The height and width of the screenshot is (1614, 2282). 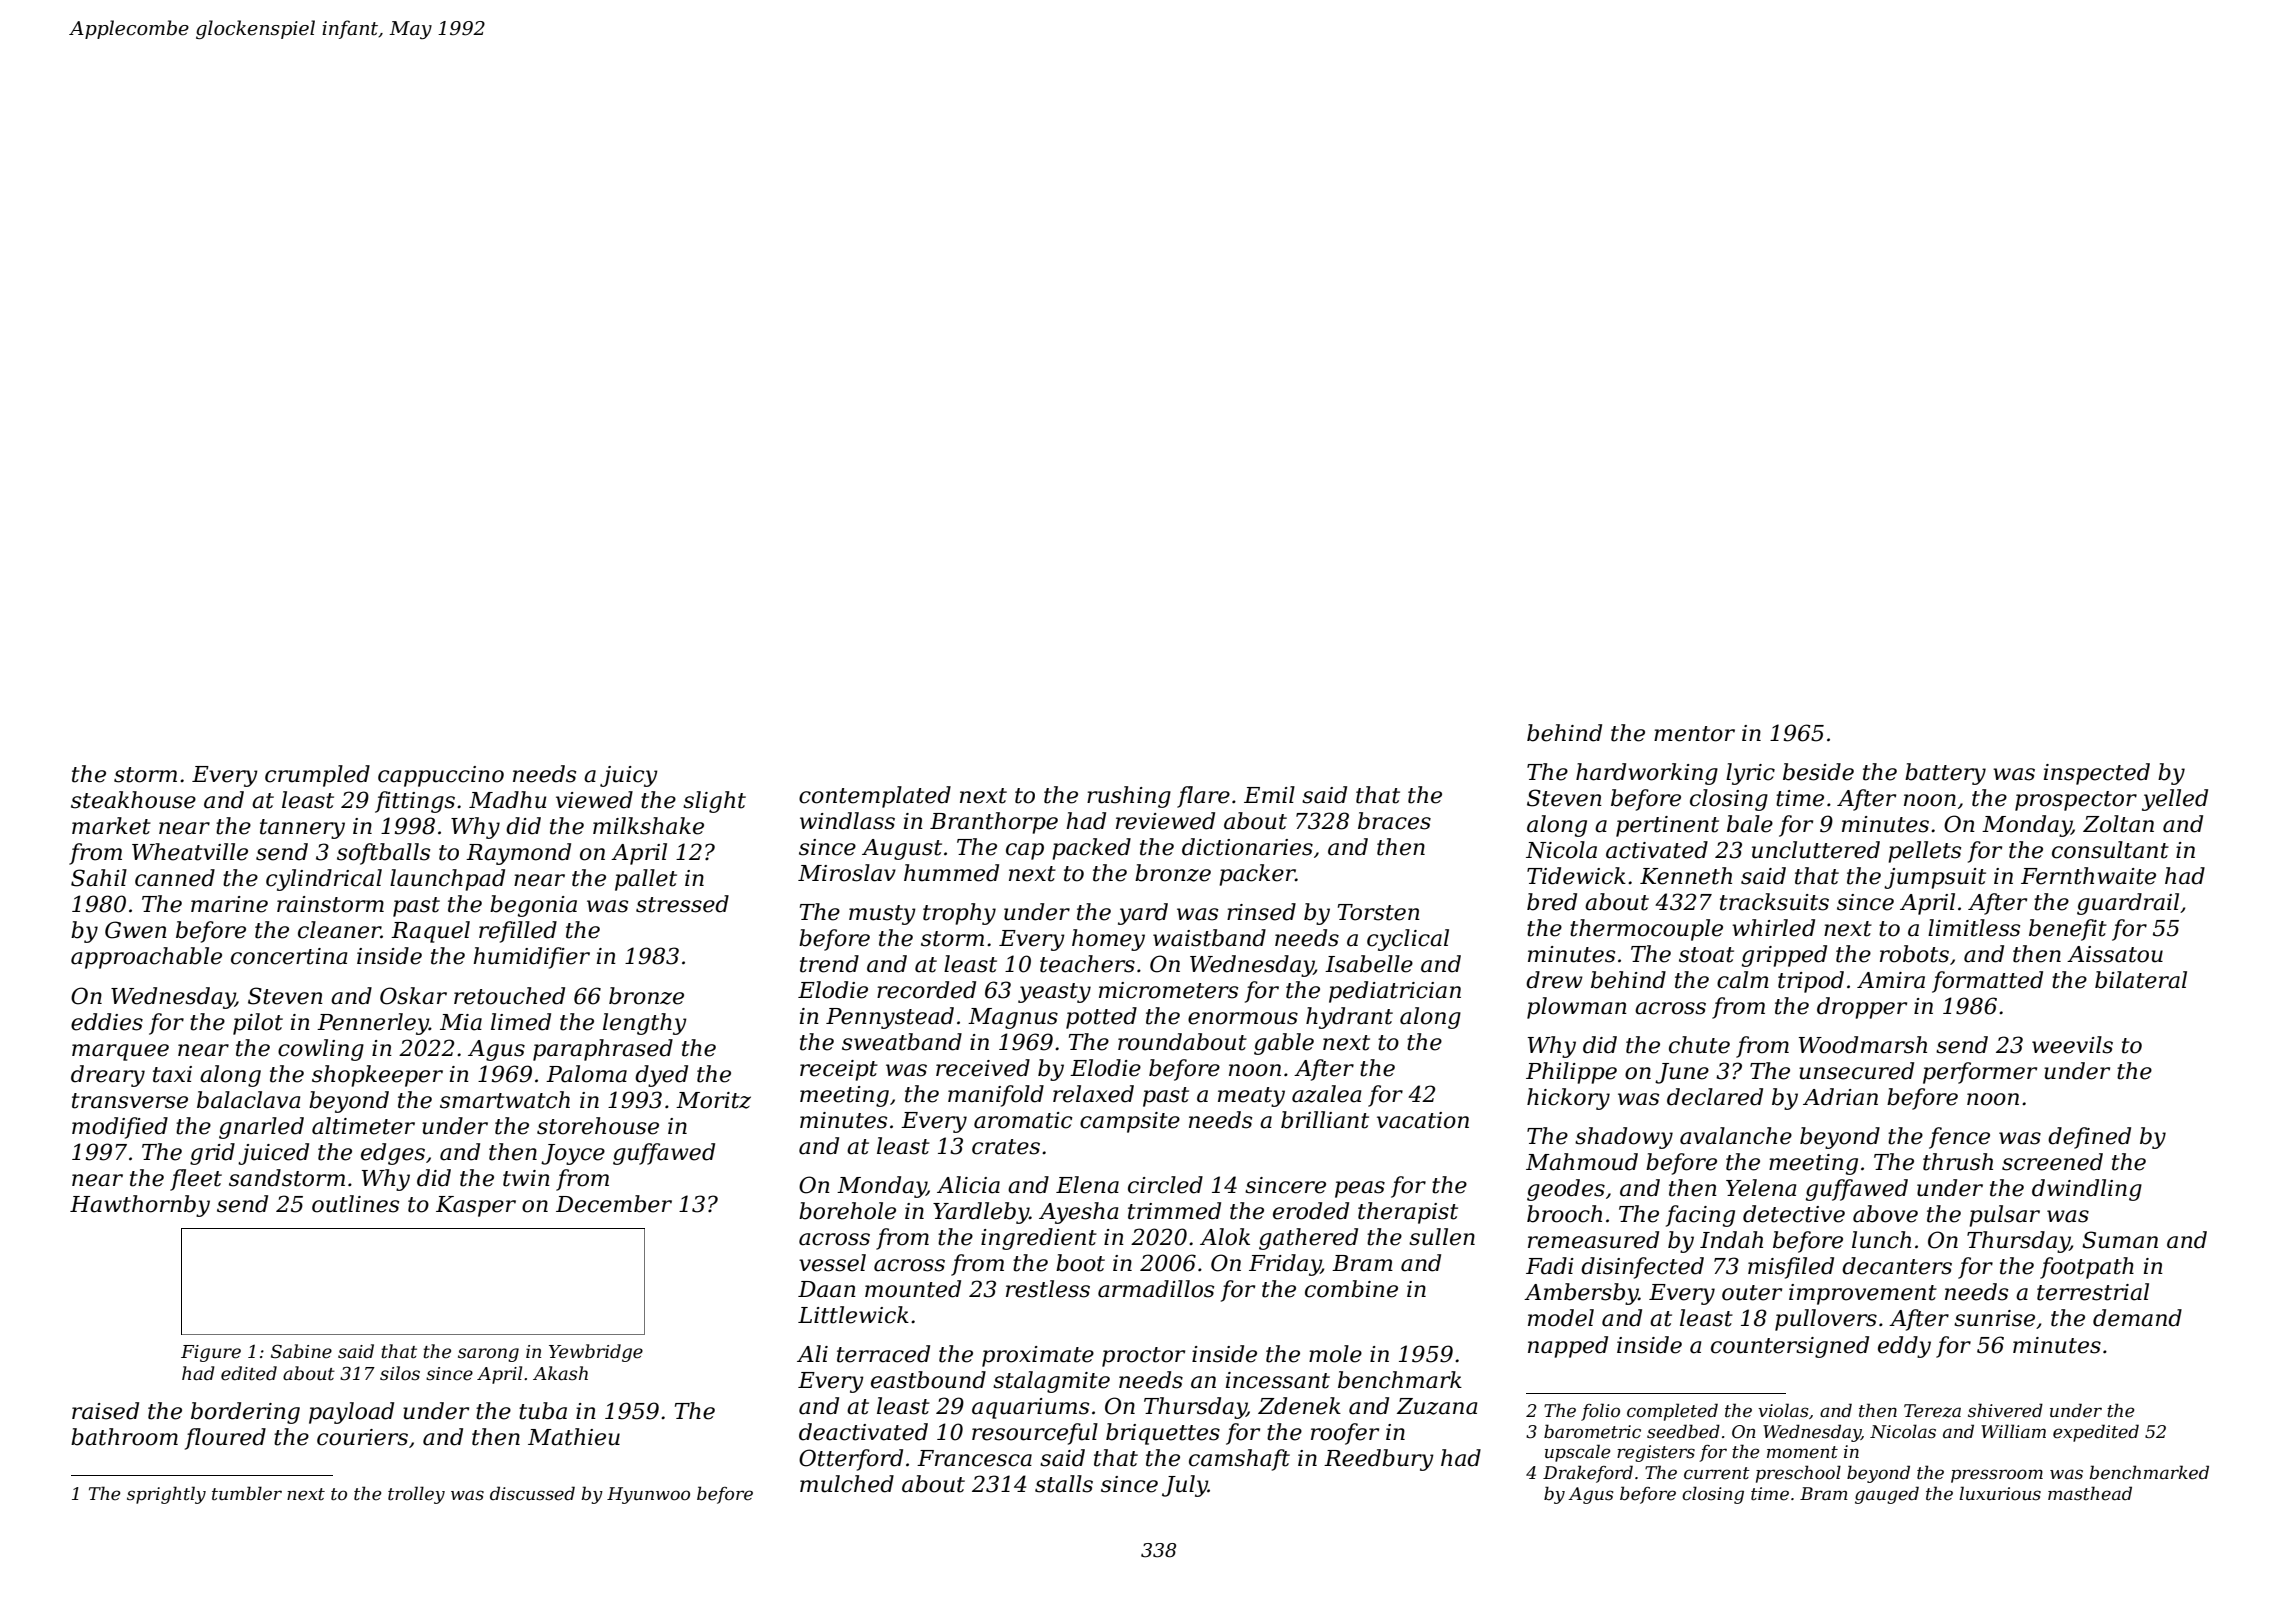 What do you see at coordinates (1974, 928) in the screenshot?
I see `limitless` at bounding box center [1974, 928].
